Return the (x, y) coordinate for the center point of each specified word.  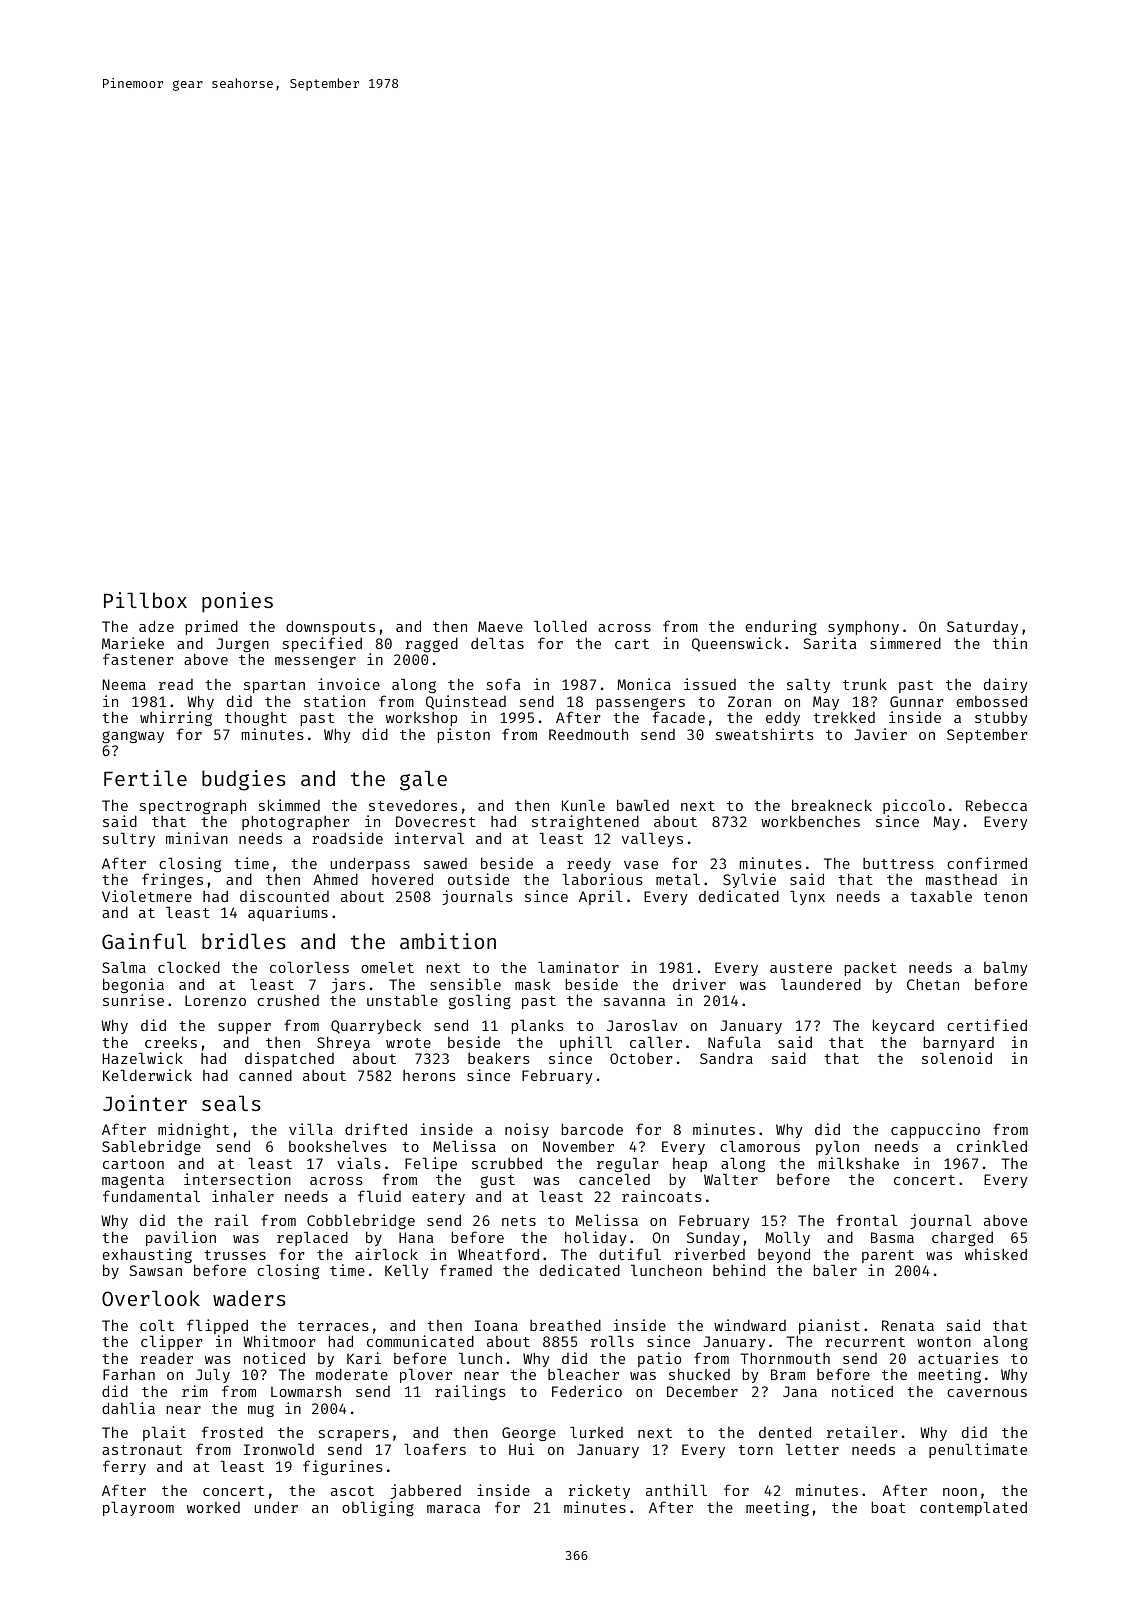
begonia (133, 985)
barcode (592, 1129)
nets (519, 1221)
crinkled (992, 1146)
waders (249, 1298)
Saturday (982, 628)
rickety (599, 1491)
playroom (138, 1509)
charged (962, 1239)
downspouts (330, 627)
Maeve (500, 626)
